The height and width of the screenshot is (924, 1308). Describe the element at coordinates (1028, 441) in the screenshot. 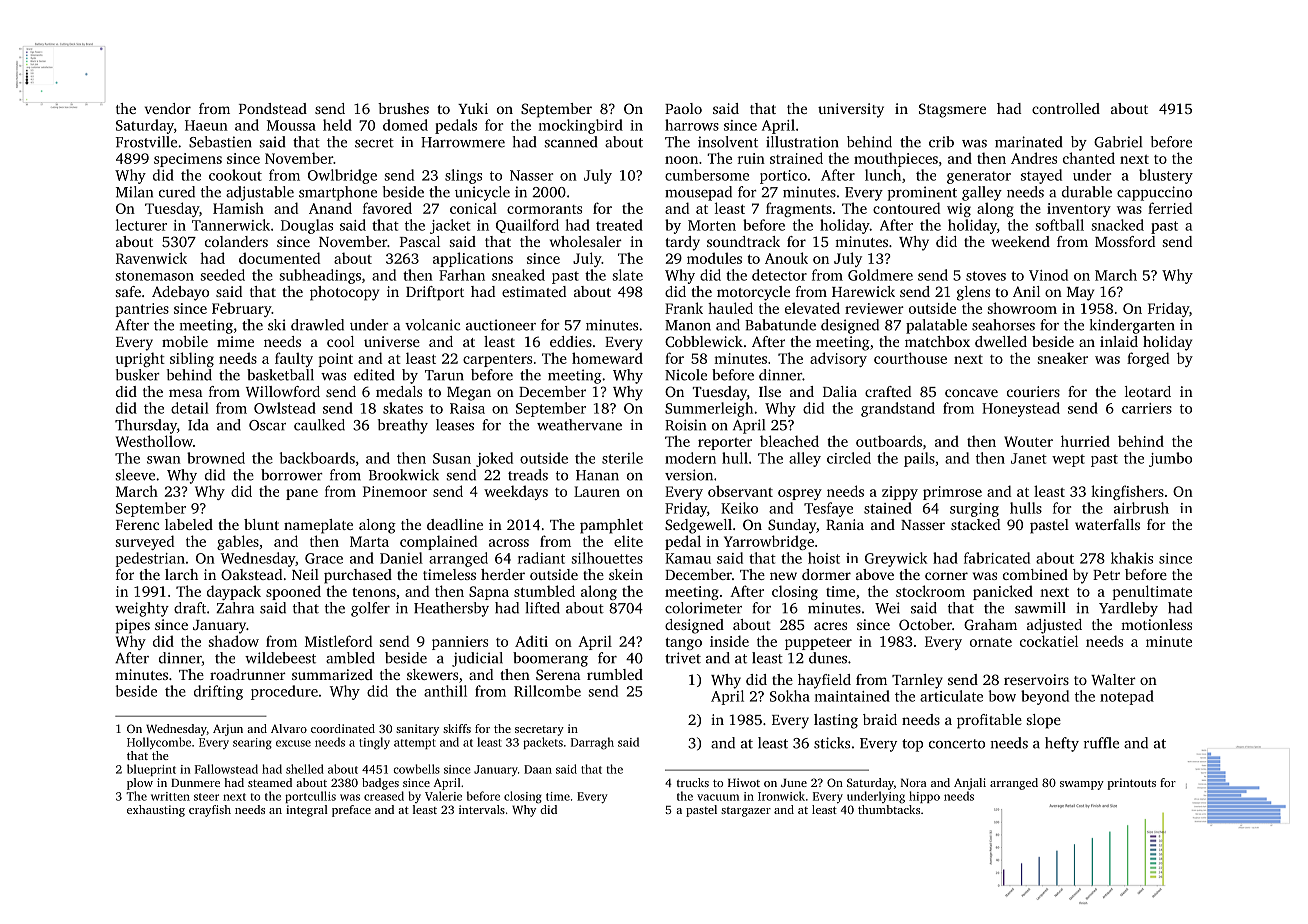

I see `Wouter` at that location.
